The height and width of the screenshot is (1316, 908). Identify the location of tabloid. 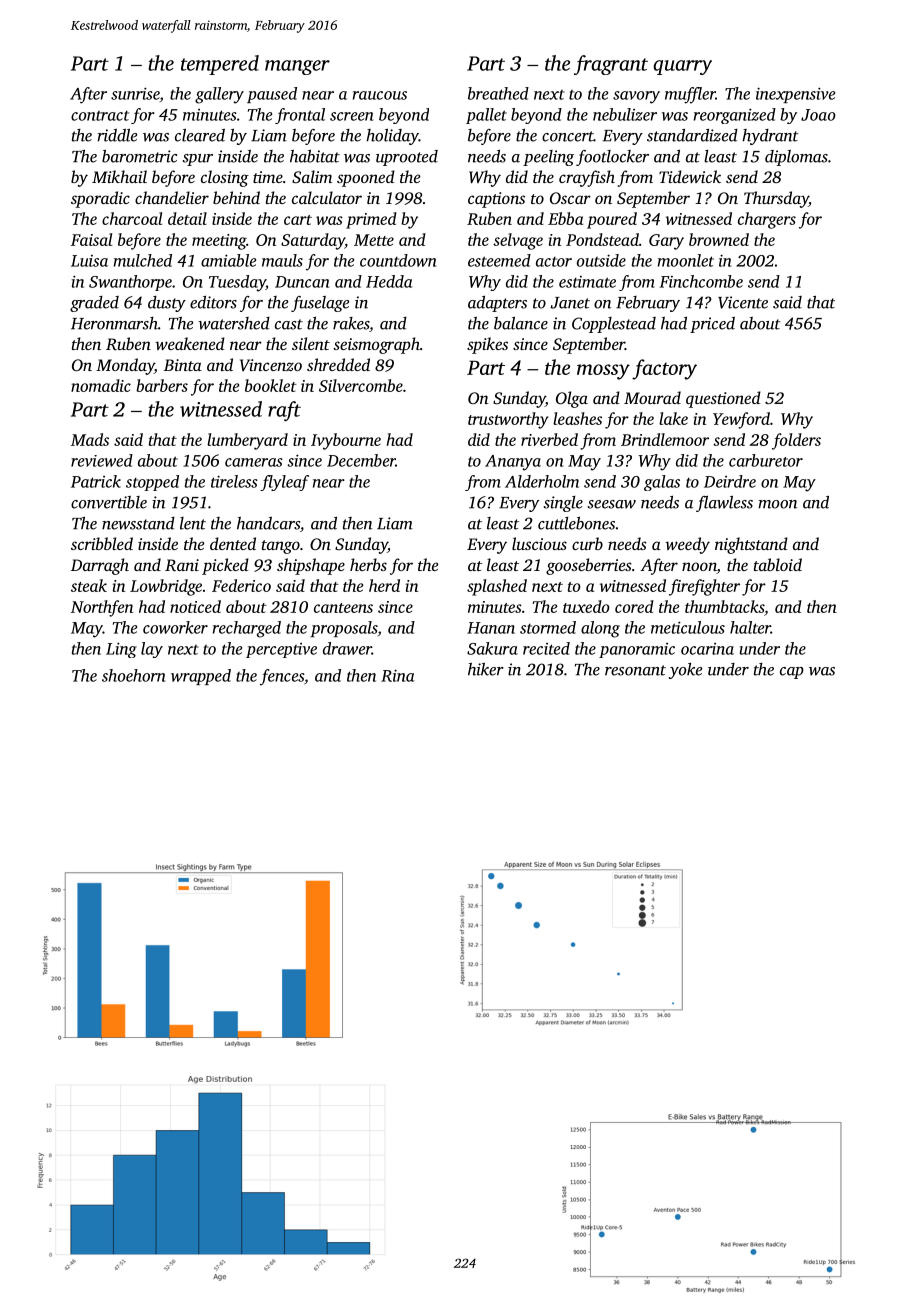
(778, 564).
